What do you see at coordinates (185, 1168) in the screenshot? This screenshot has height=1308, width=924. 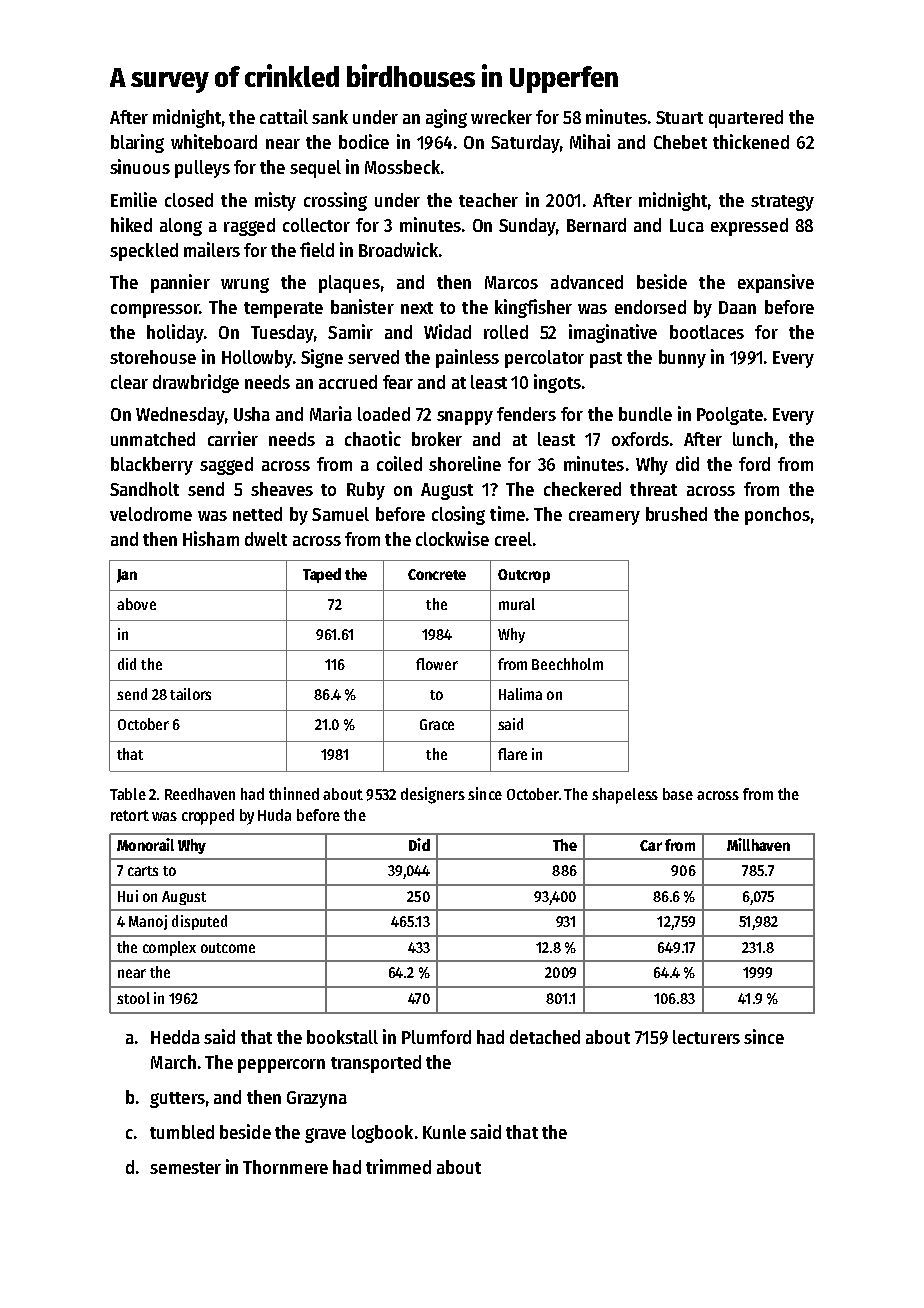 I see `semester` at bounding box center [185, 1168].
